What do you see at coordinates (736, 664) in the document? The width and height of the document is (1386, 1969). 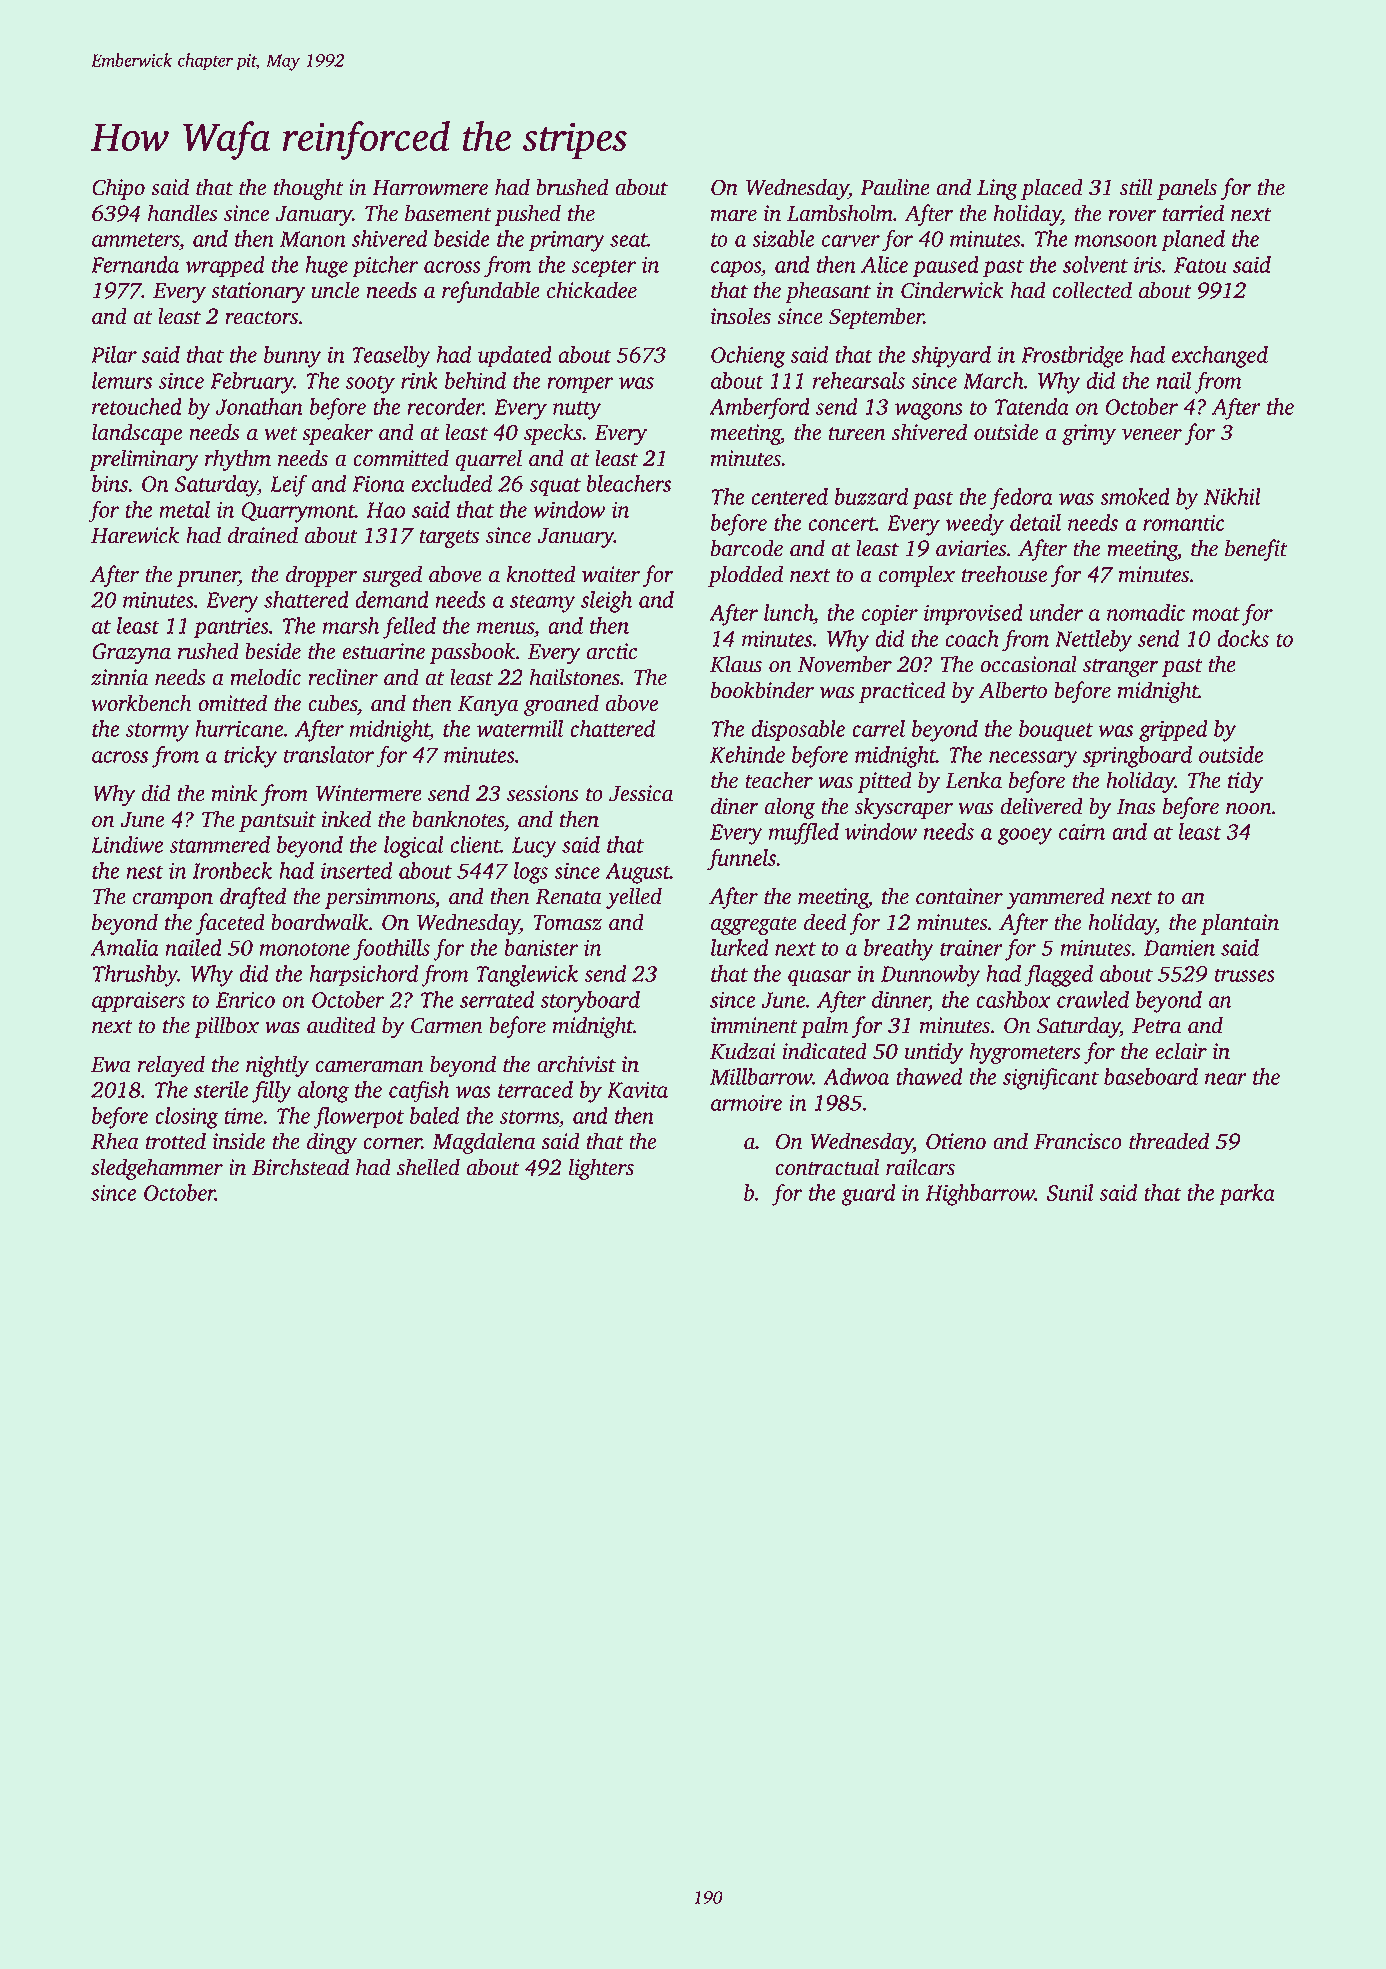 I see `Klaus` at bounding box center [736, 664].
